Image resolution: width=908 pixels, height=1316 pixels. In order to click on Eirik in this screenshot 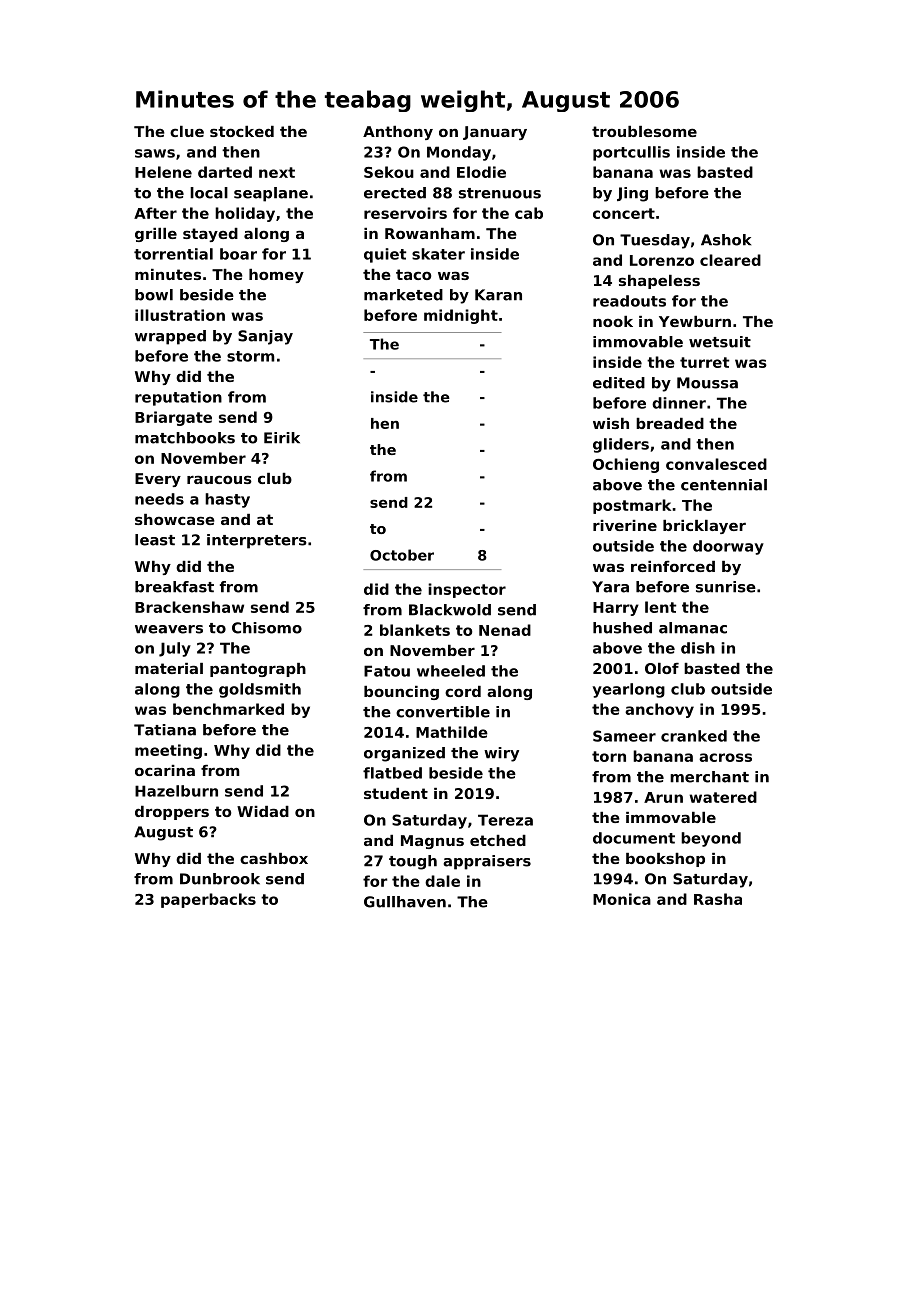, I will do `click(282, 438)`.
